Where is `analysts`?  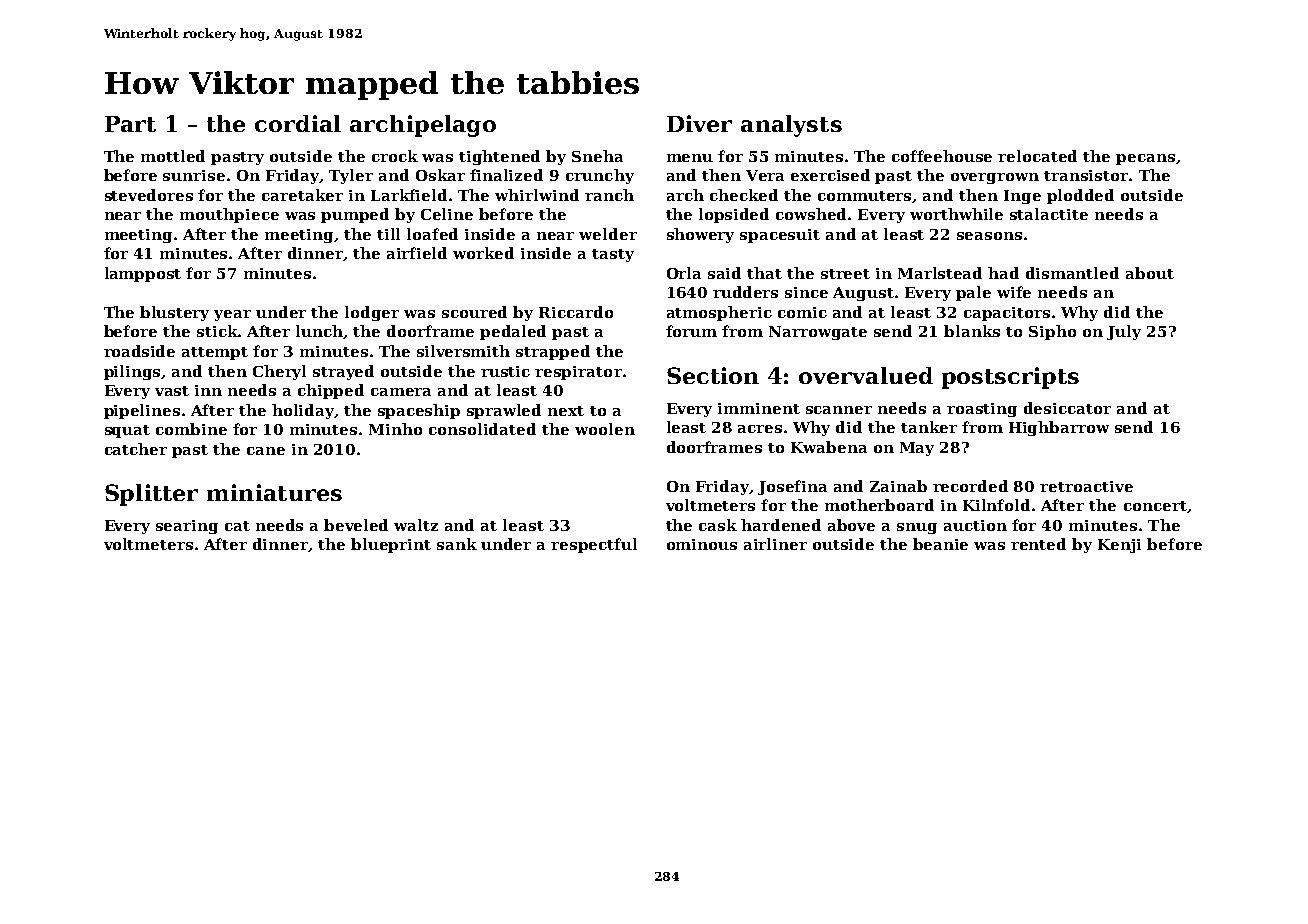
analysts is located at coordinates (791, 126).
